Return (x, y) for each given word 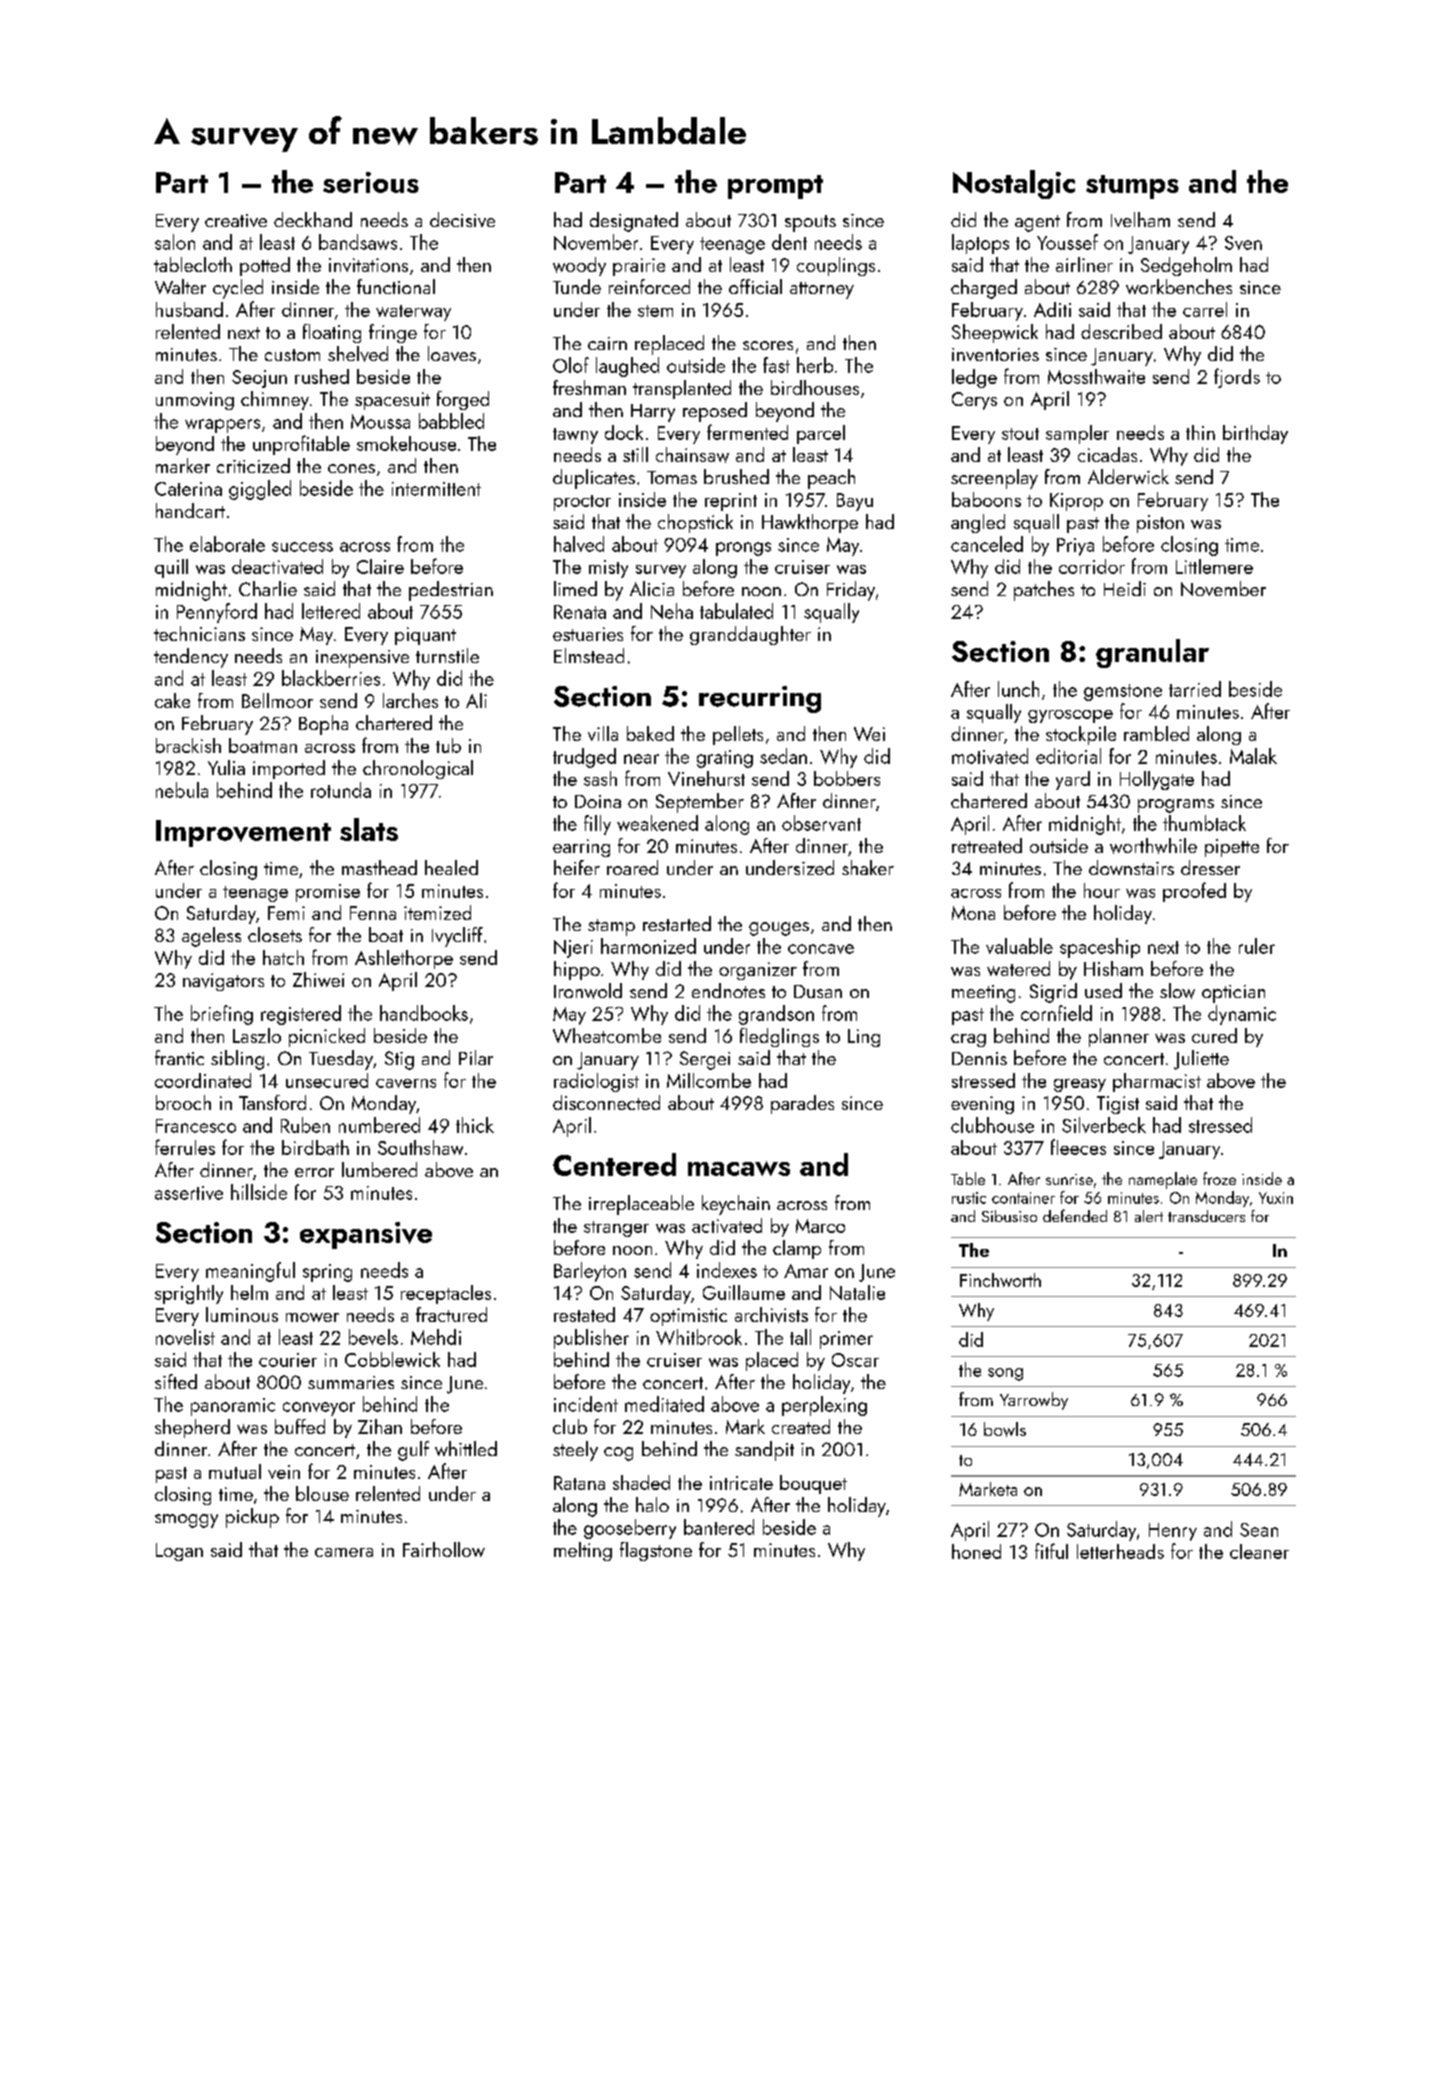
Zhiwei (318, 979)
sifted (176, 1381)
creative (236, 220)
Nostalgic (1014, 184)
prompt (775, 187)
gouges (779, 929)
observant (821, 823)
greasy (1080, 1085)
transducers (1206, 1216)
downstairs (1131, 867)
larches (410, 700)
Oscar (855, 1360)
